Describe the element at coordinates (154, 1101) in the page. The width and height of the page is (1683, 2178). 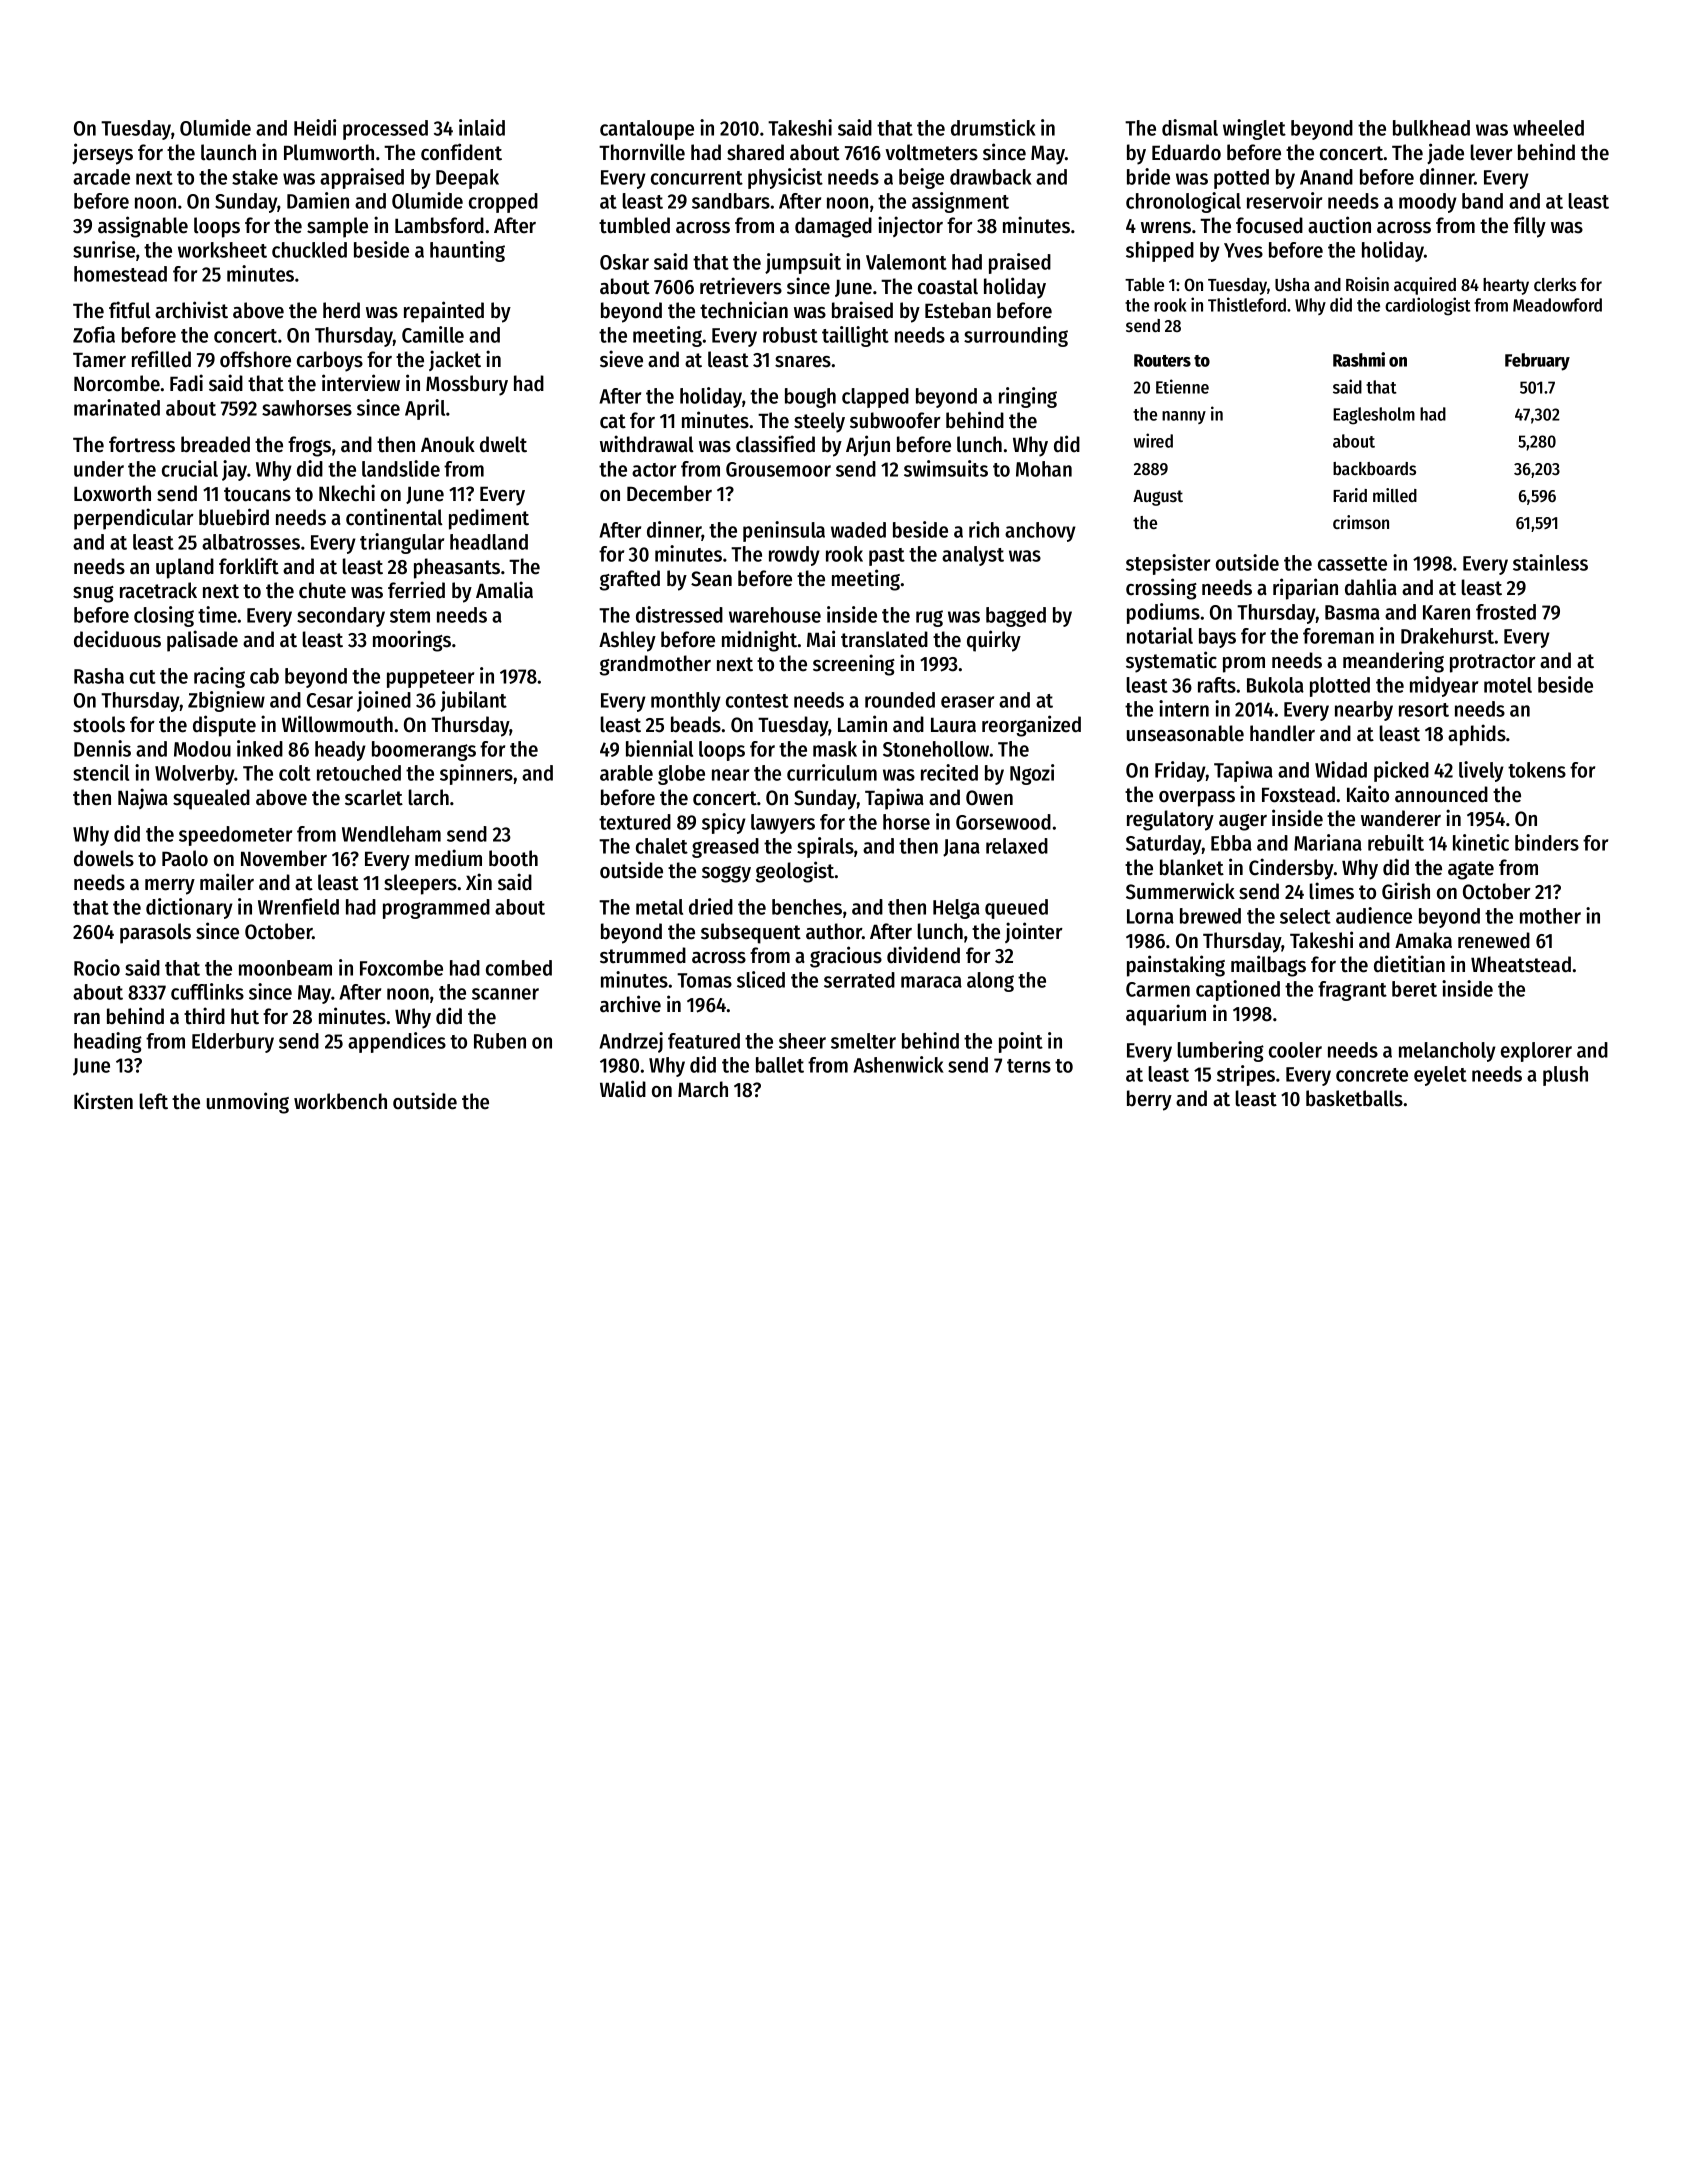
I see `left` at that location.
